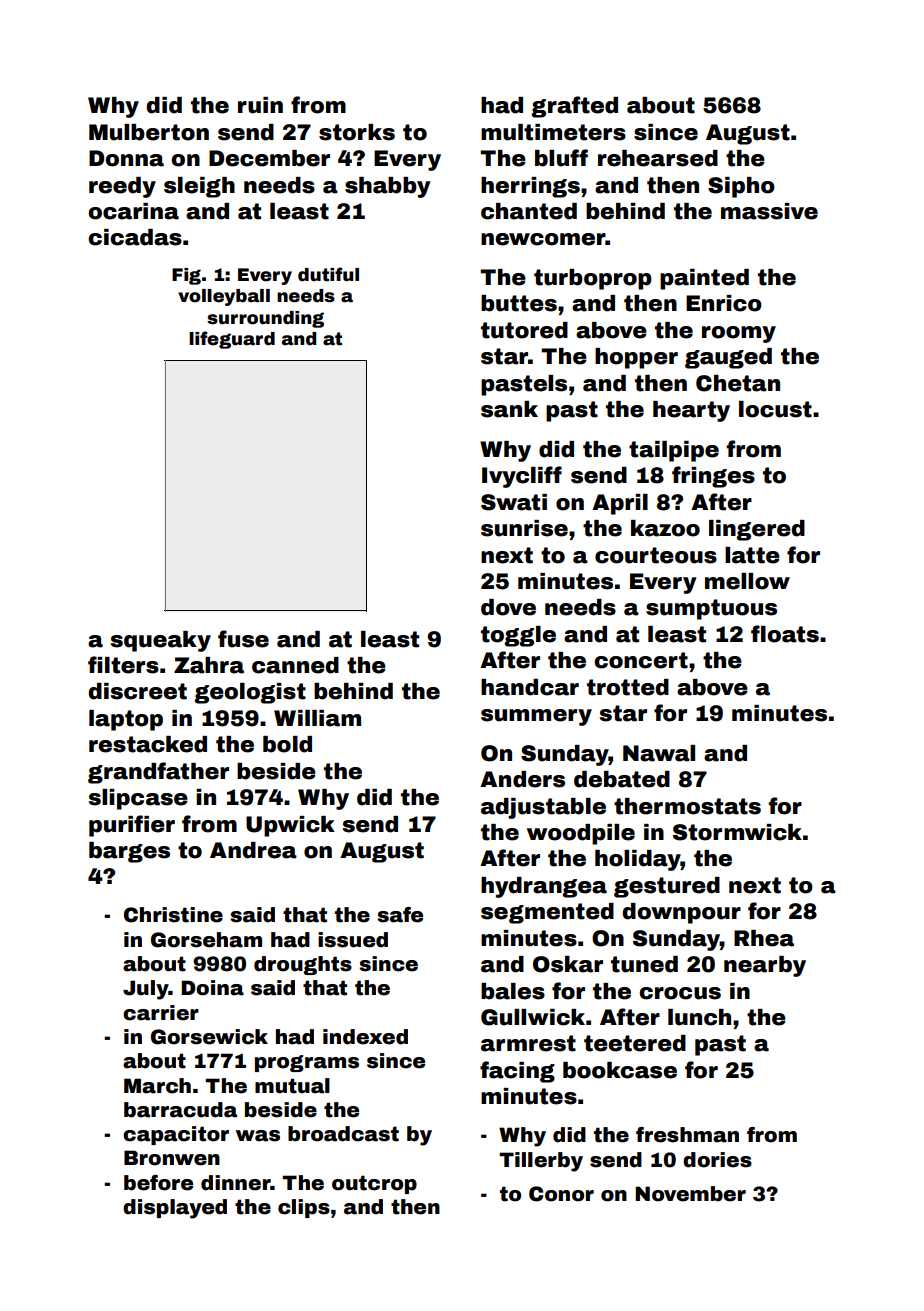  Describe the element at coordinates (173, 915) in the screenshot. I see `Christine` at that location.
